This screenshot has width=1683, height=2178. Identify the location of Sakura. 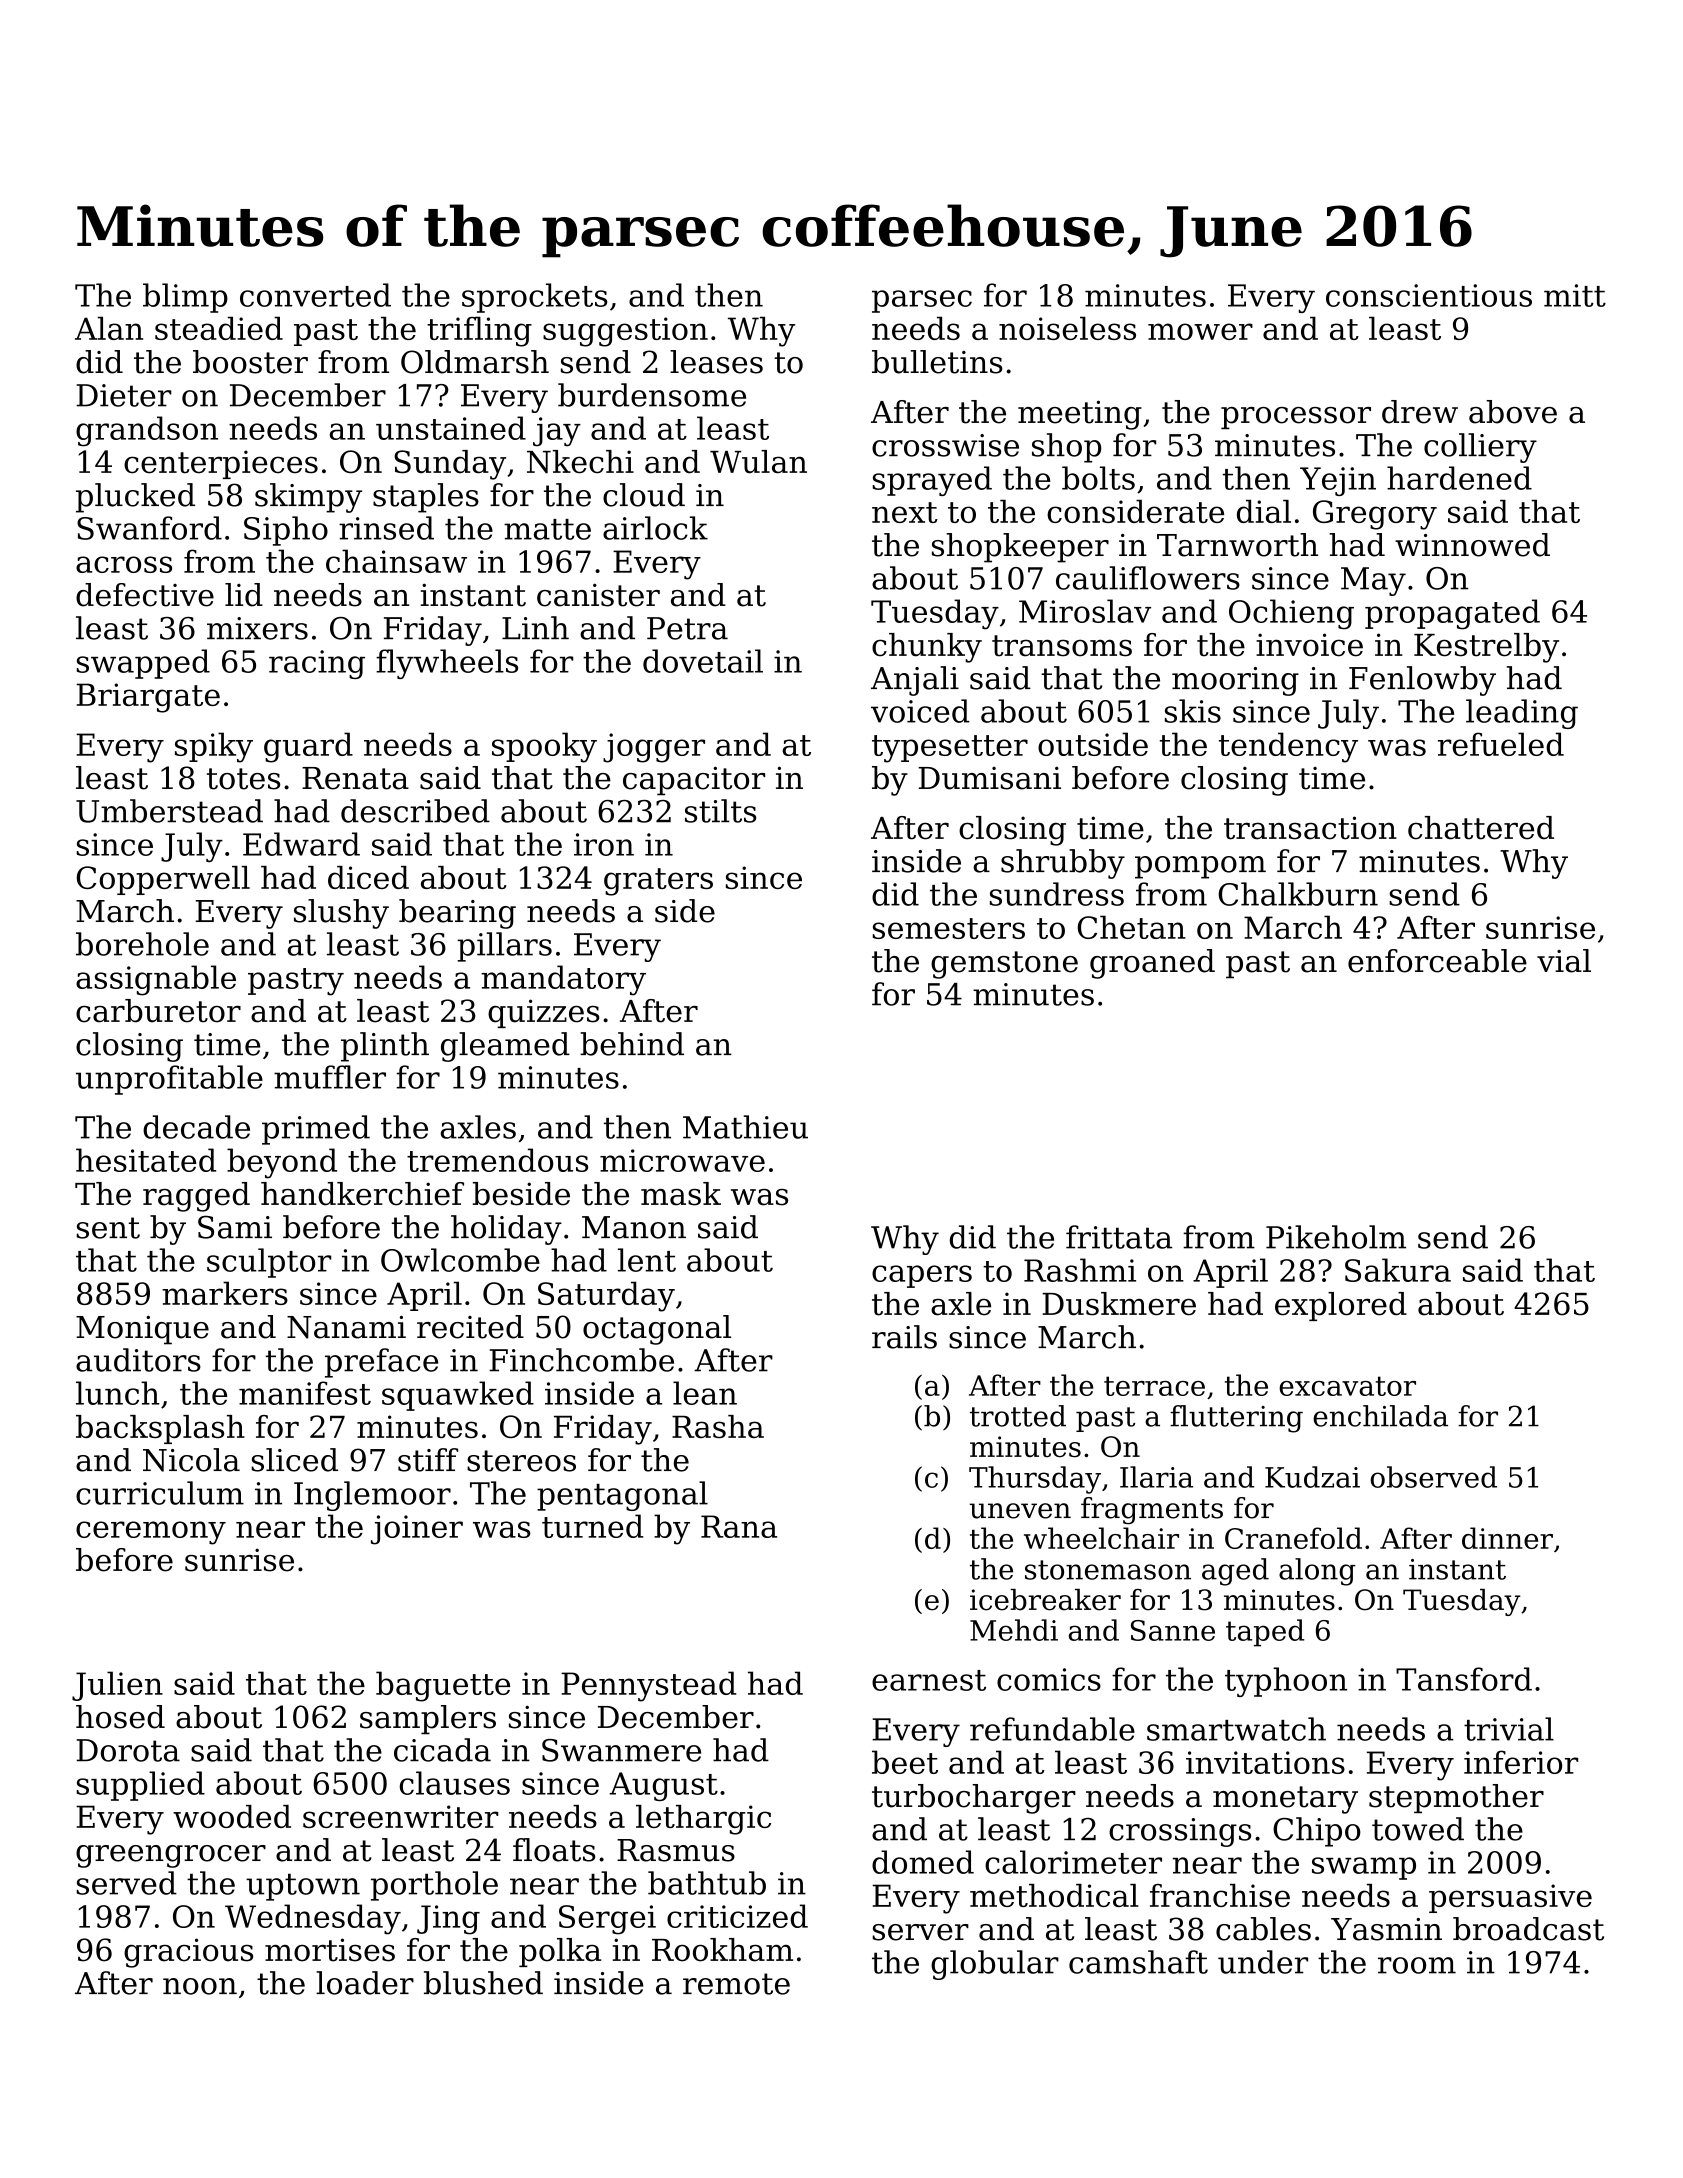
(1398, 1270).
